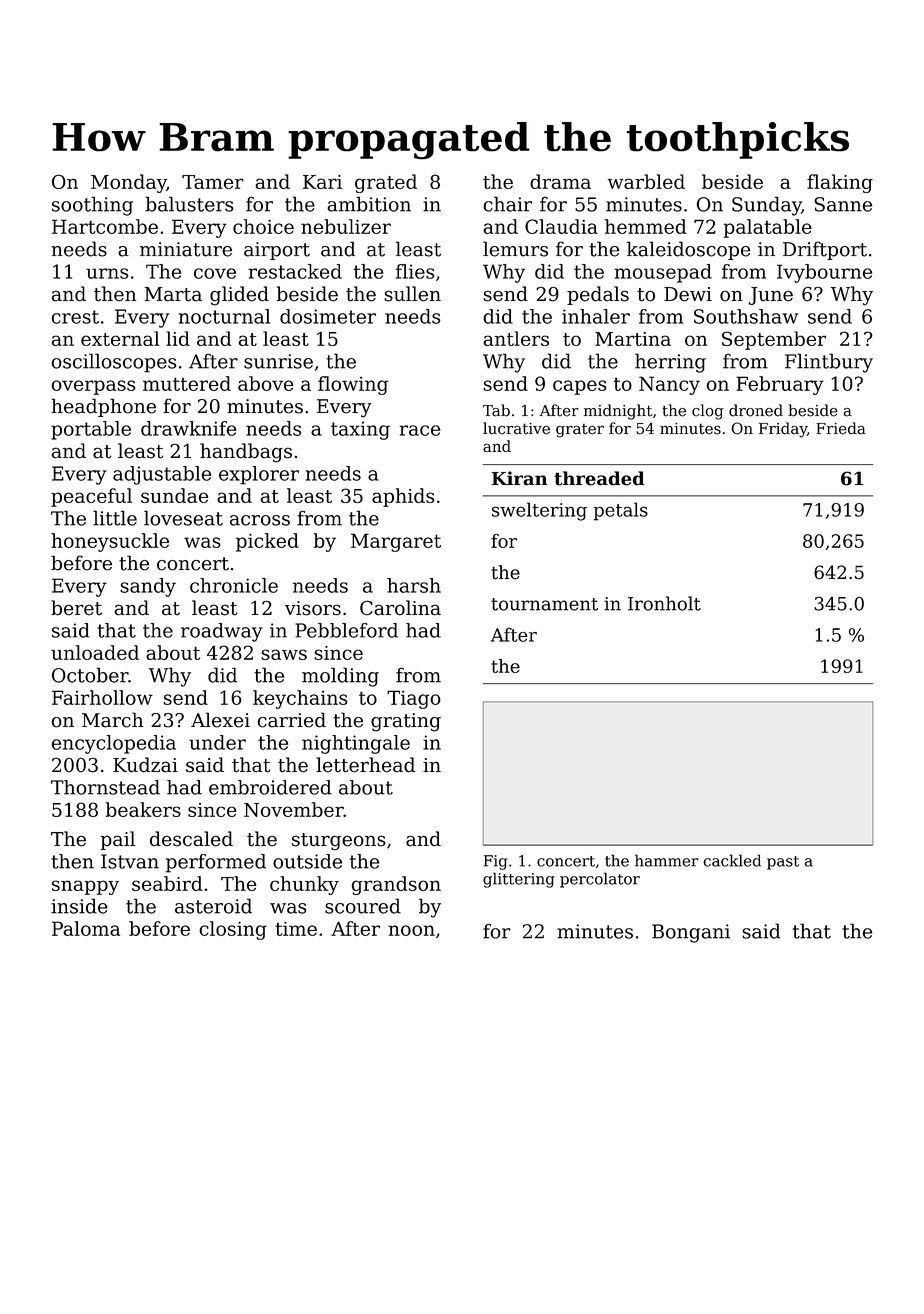 This screenshot has height=1314, width=924. Describe the element at coordinates (92, 206) in the screenshot. I see `soothing` at that location.
